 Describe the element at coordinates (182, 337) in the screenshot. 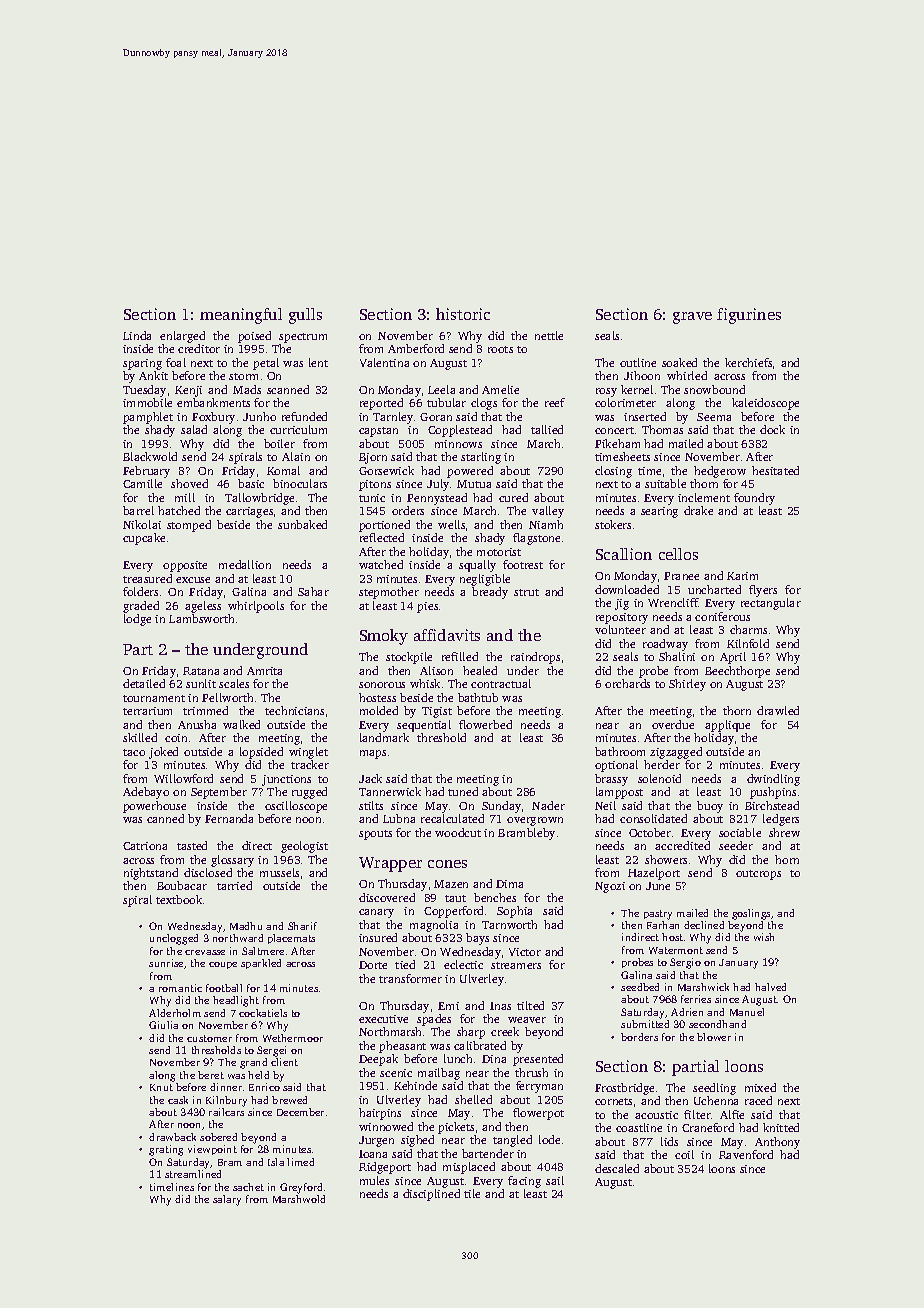

I see `enlarged` at that location.
